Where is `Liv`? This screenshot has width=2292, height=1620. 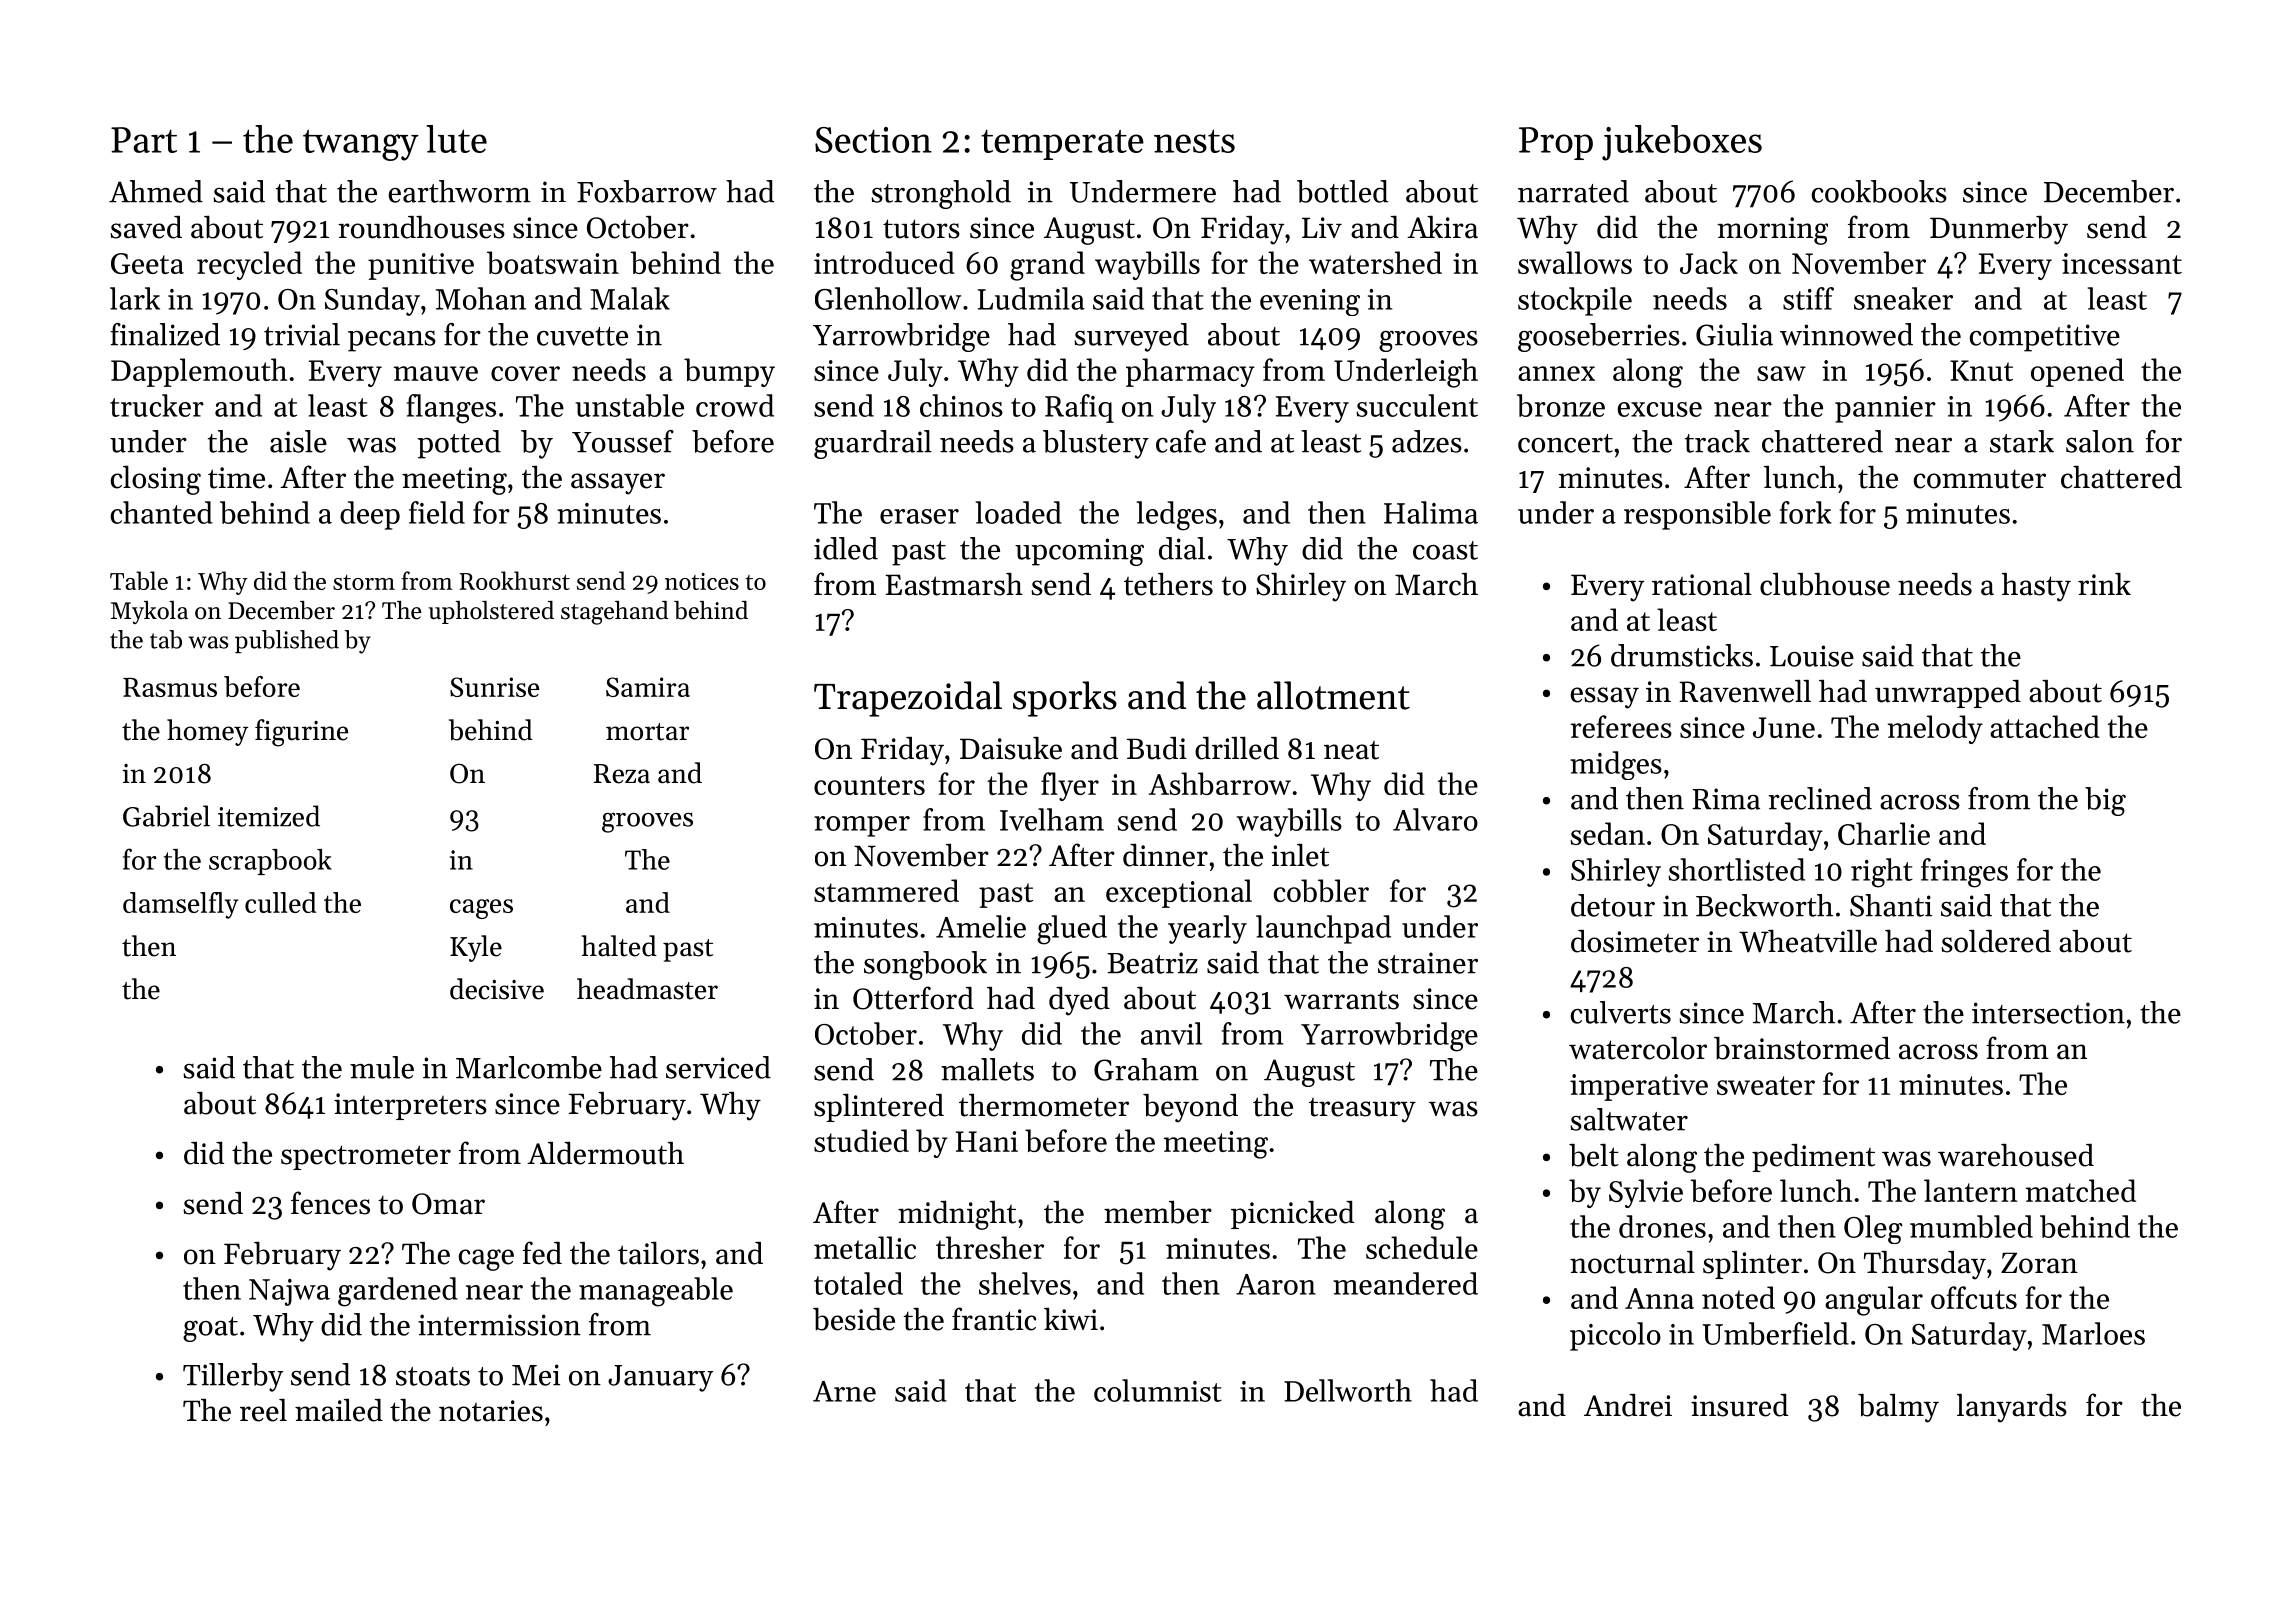
Liv is located at coordinates (1322, 227).
